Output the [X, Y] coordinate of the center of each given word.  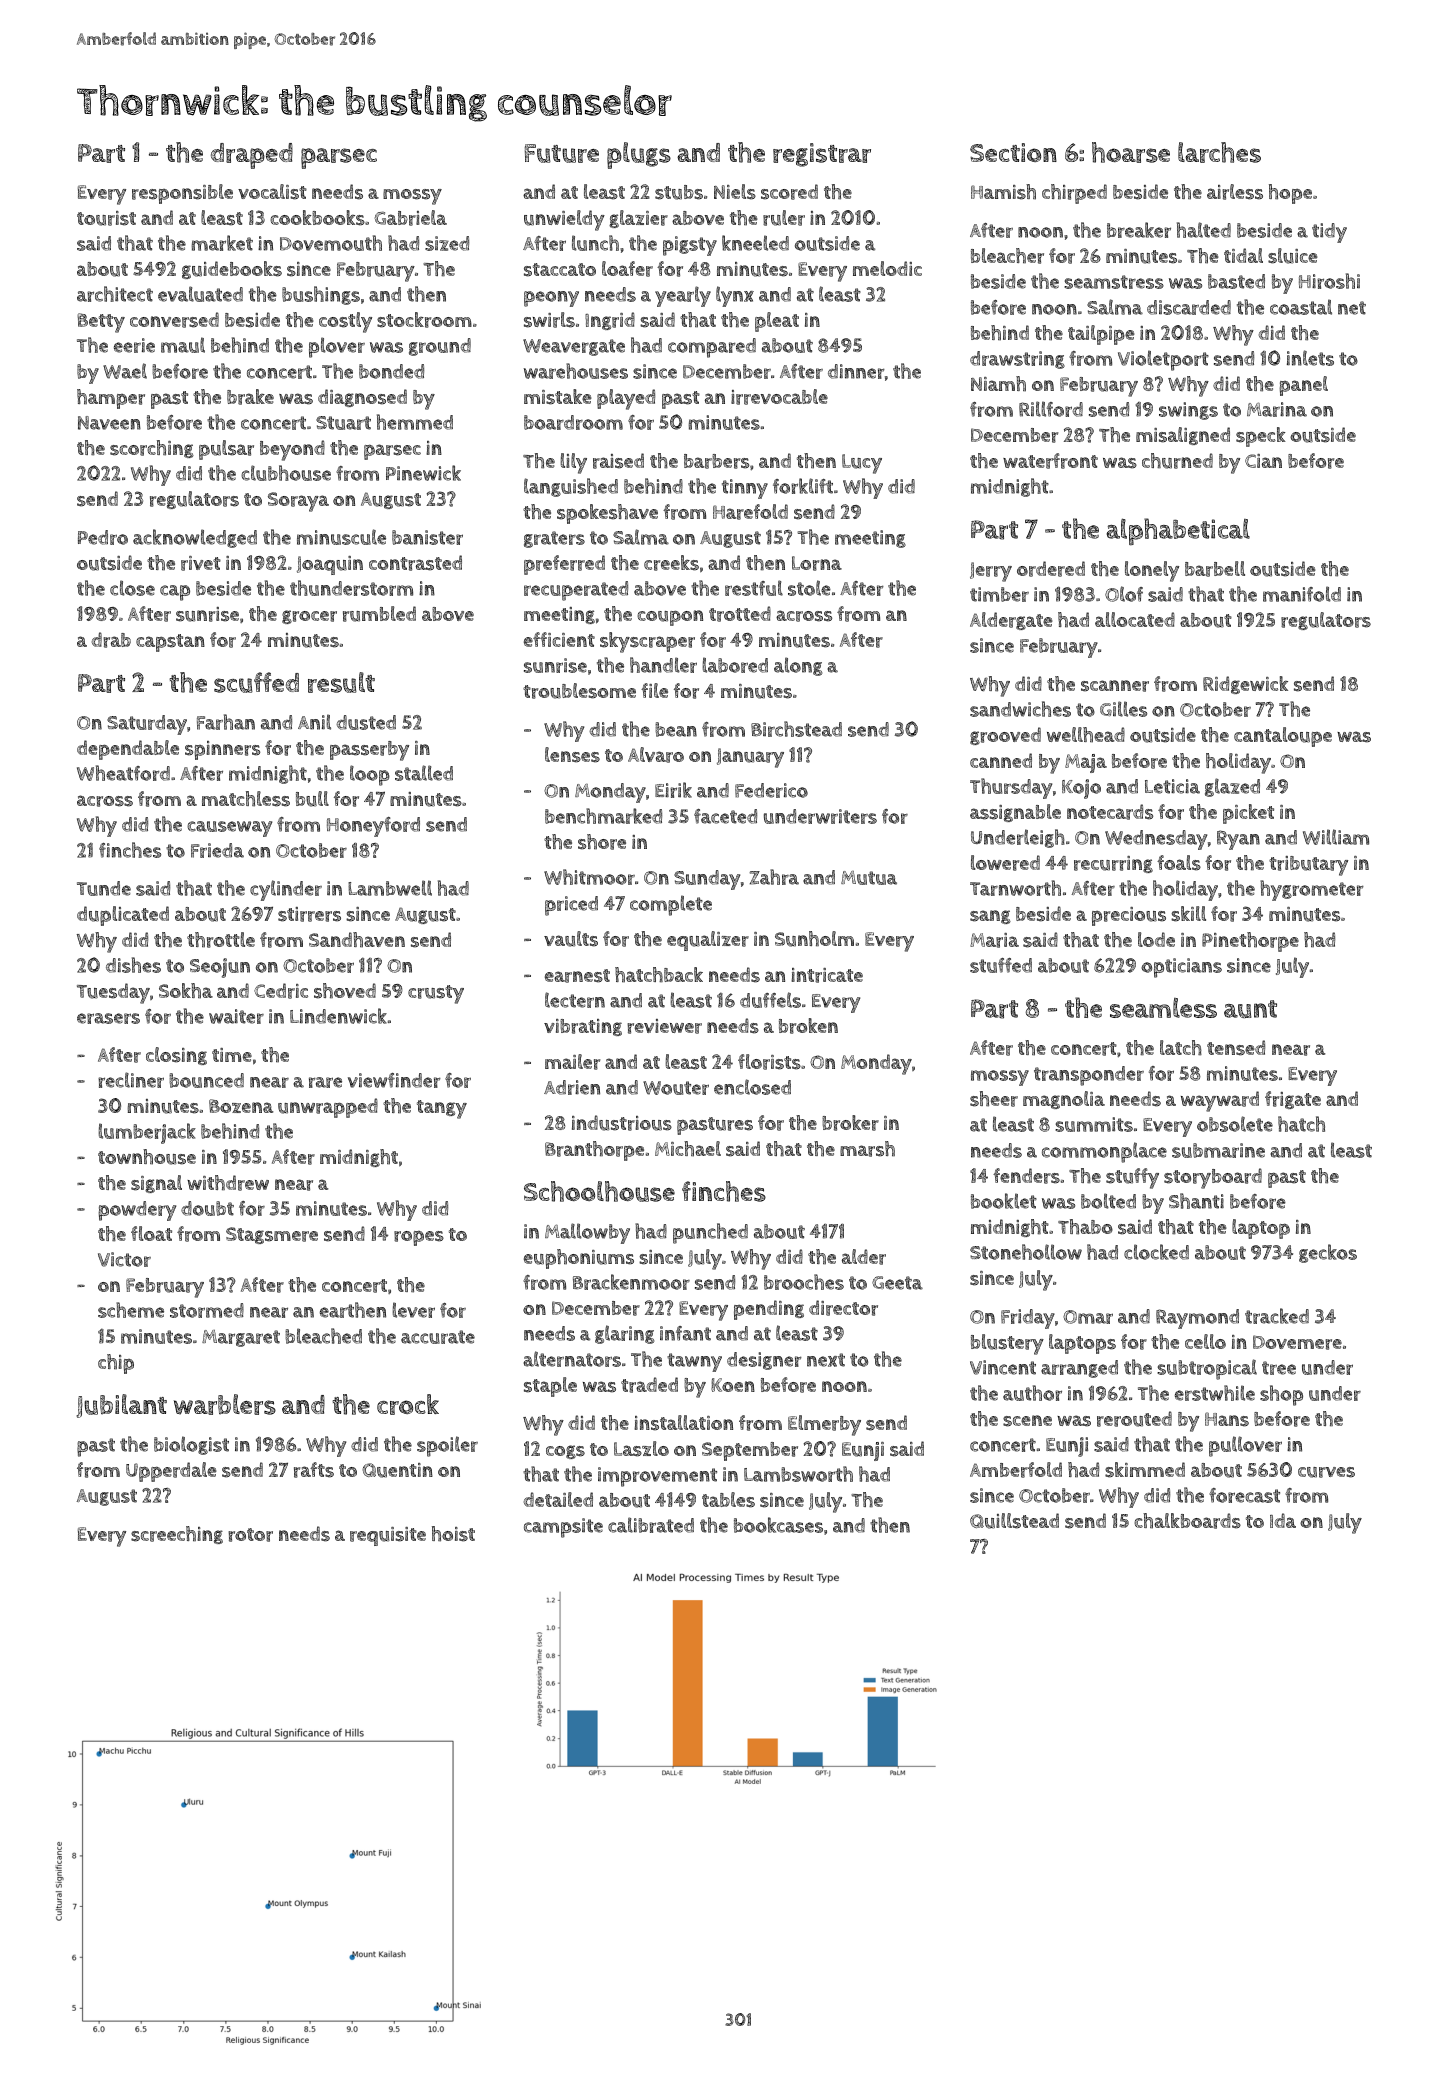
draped [252, 156]
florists [769, 1062]
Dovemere [1297, 1342]
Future [562, 153]
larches [1219, 152]
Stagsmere [272, 1235]
